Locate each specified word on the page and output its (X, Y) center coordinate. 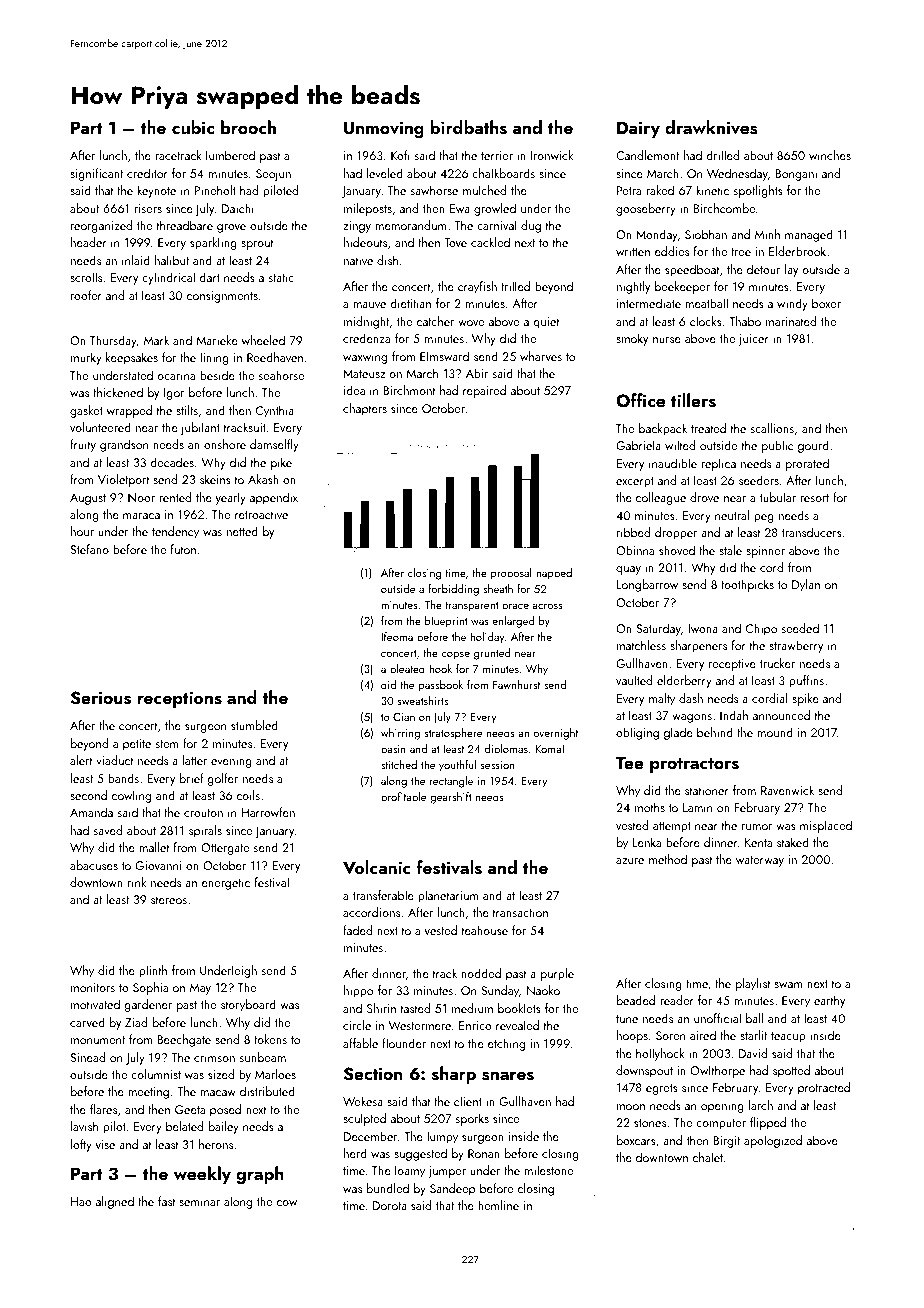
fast (167, 1201)
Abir (477, 373)
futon (183, 549)
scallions (772, 428)
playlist (753, 984)
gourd (813, 446)
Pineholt (215, 190)
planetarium (448, 896)
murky (86, 358)
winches (830, 155)
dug (531, 226)
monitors (93, 987)
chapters (365, 409)
